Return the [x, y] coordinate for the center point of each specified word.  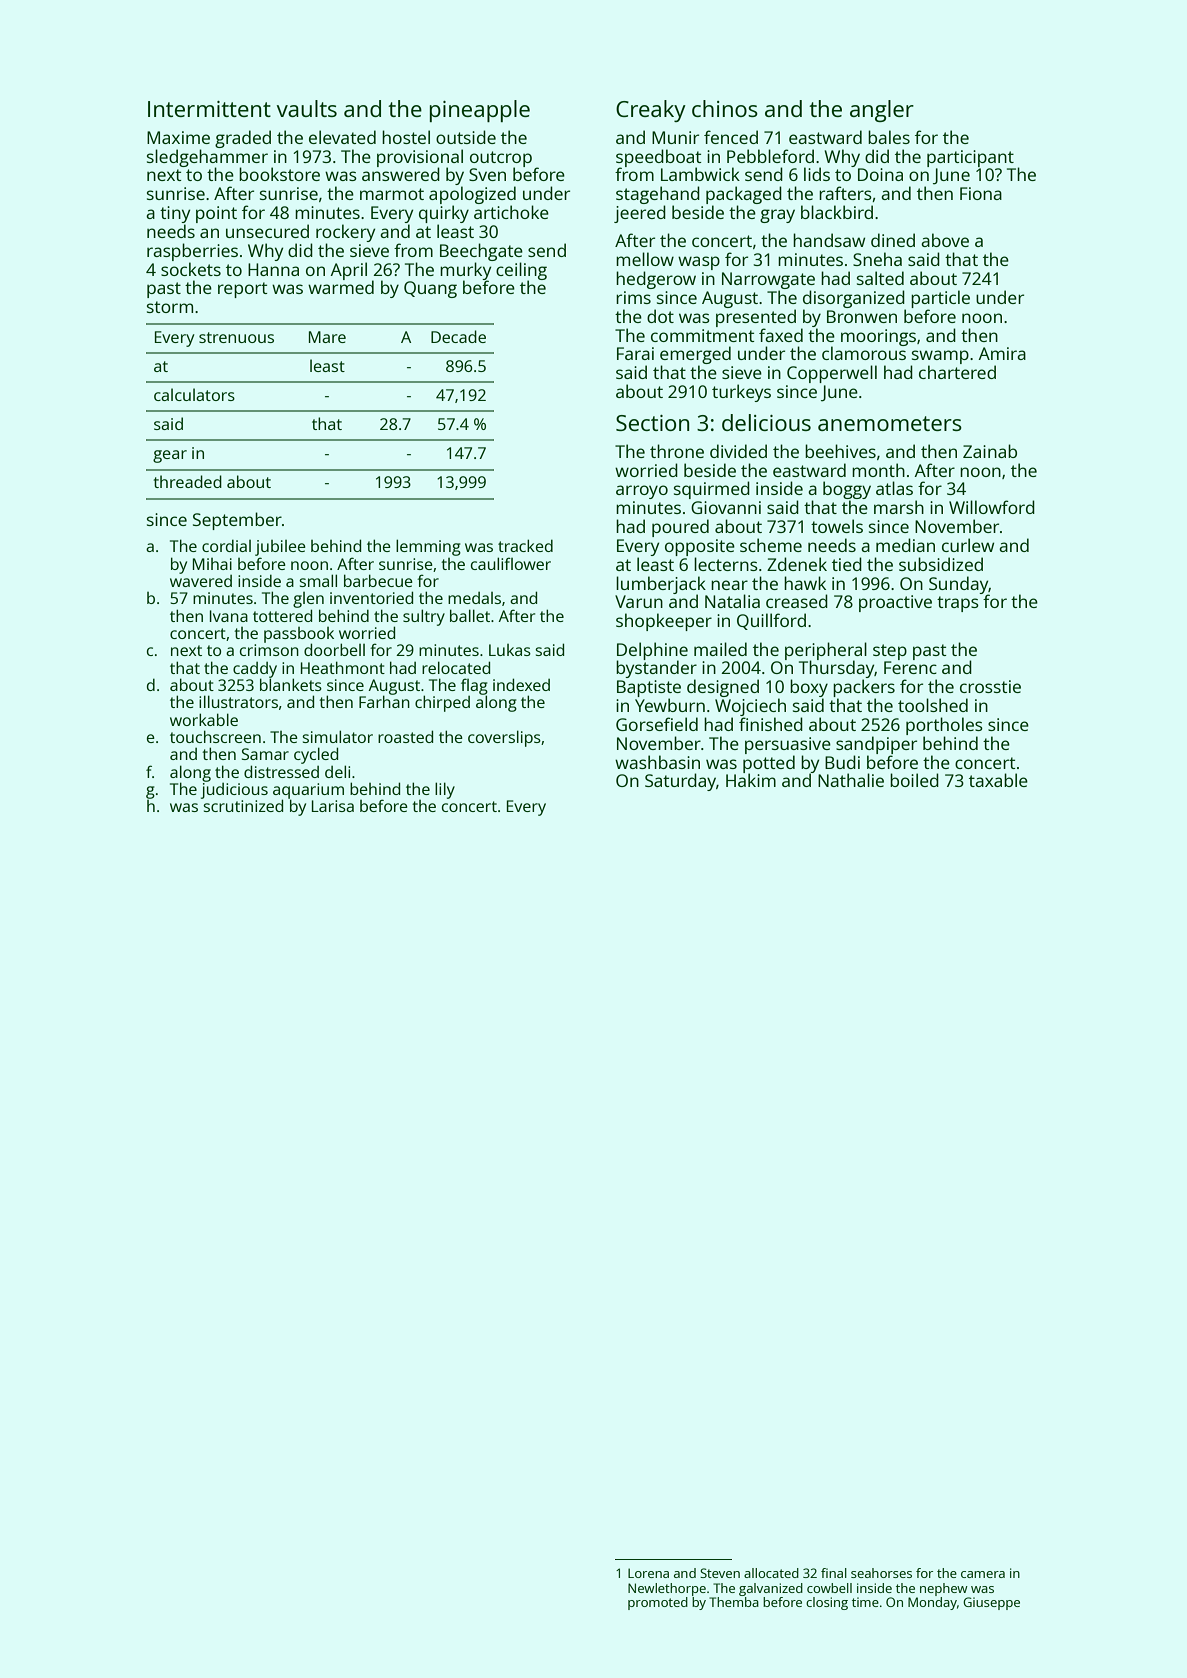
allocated [771, 1573]
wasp [699, 263]
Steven [720, 1573]
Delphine [652, 651]
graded [243, 139]
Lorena [648, 1573]
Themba [734, 1602]
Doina [880, 174]
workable [204, 719]
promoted [658, 1603]
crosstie [990, 686]
